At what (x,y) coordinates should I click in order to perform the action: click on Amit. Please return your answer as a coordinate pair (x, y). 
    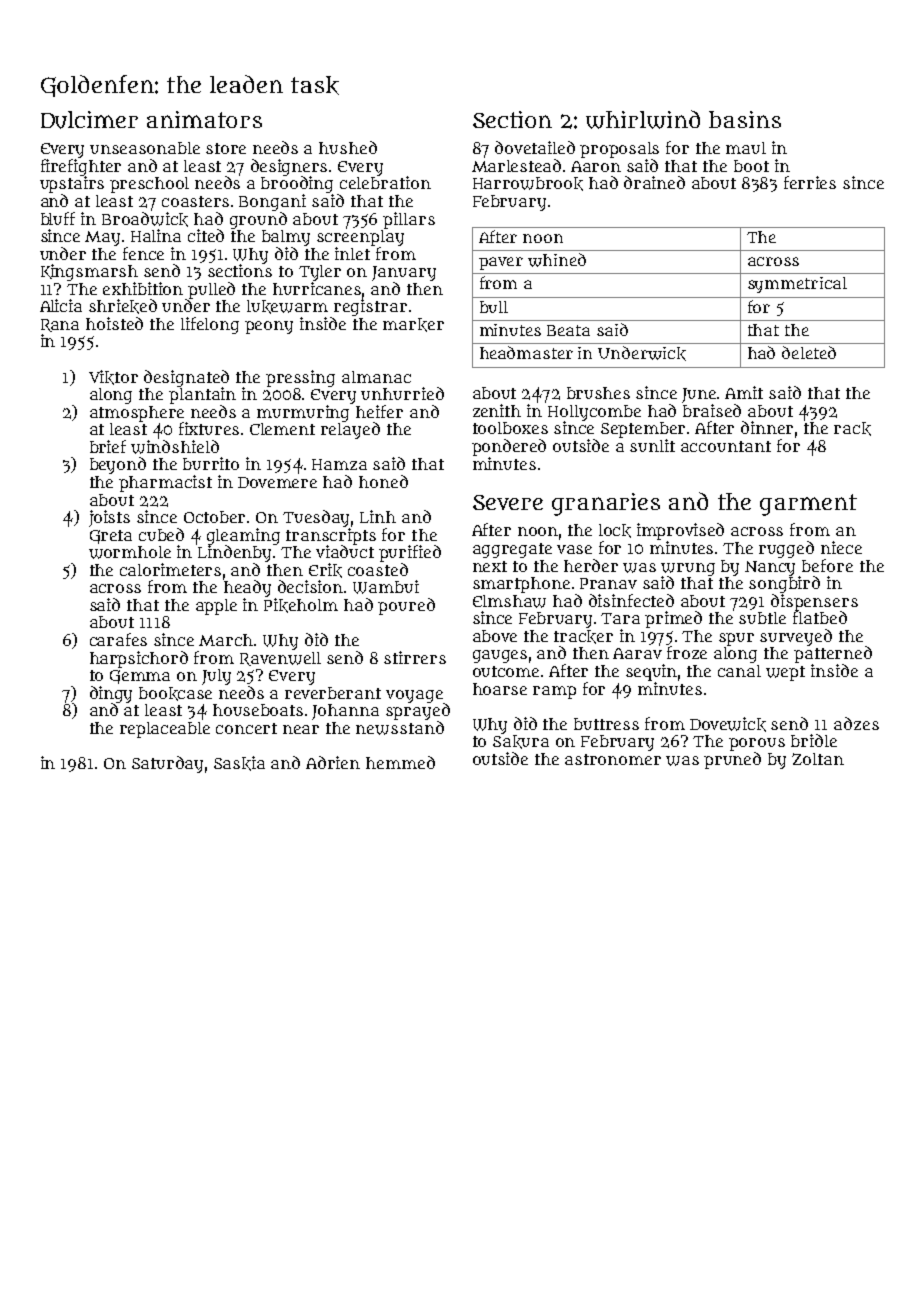
    Looking at the image, I should click on (744, 392).
